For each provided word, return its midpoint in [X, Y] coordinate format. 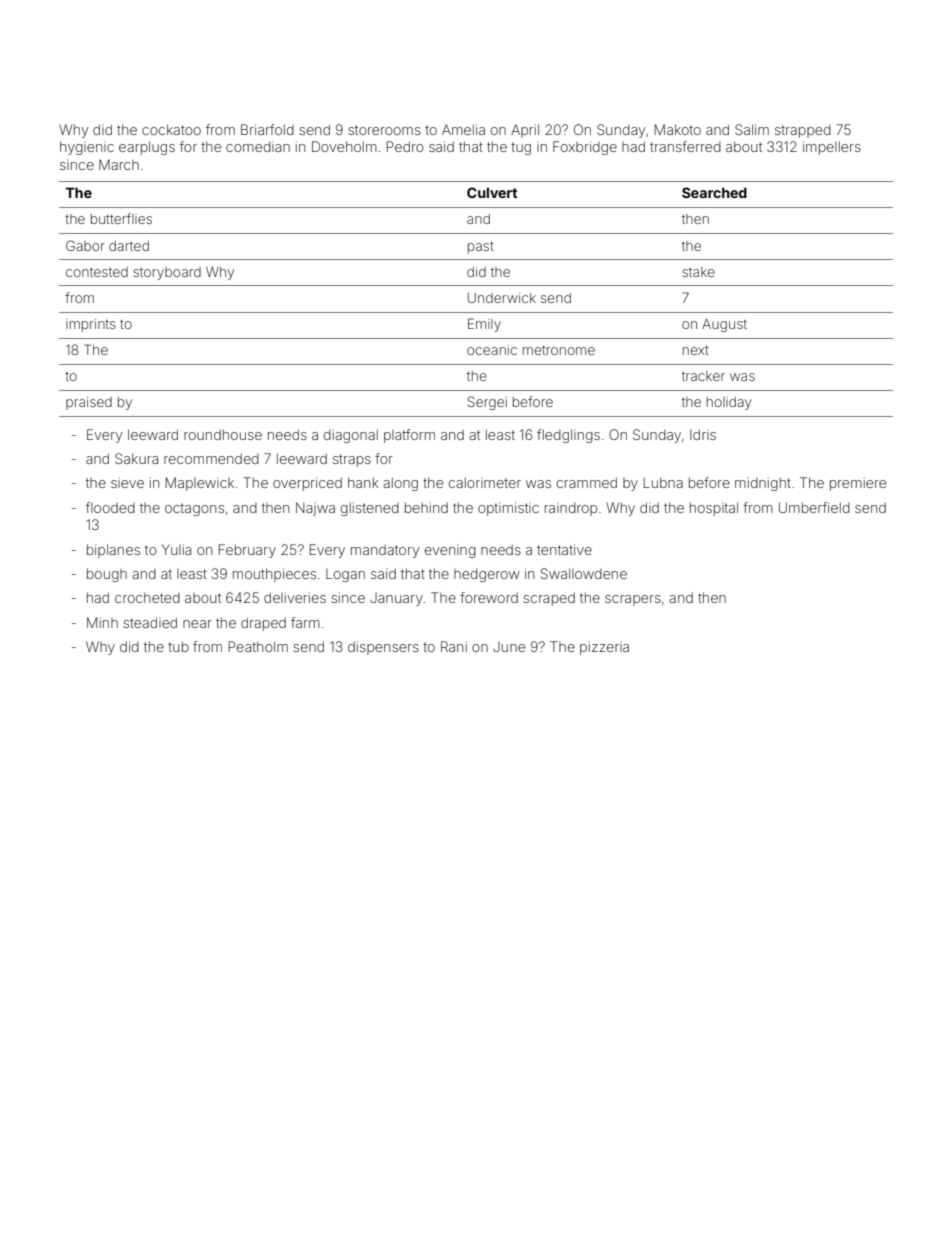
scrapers [633, 600]
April [525, 131]
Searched [714, 192]
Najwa [315, 509]
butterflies [121, 218]
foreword [489, 597]
